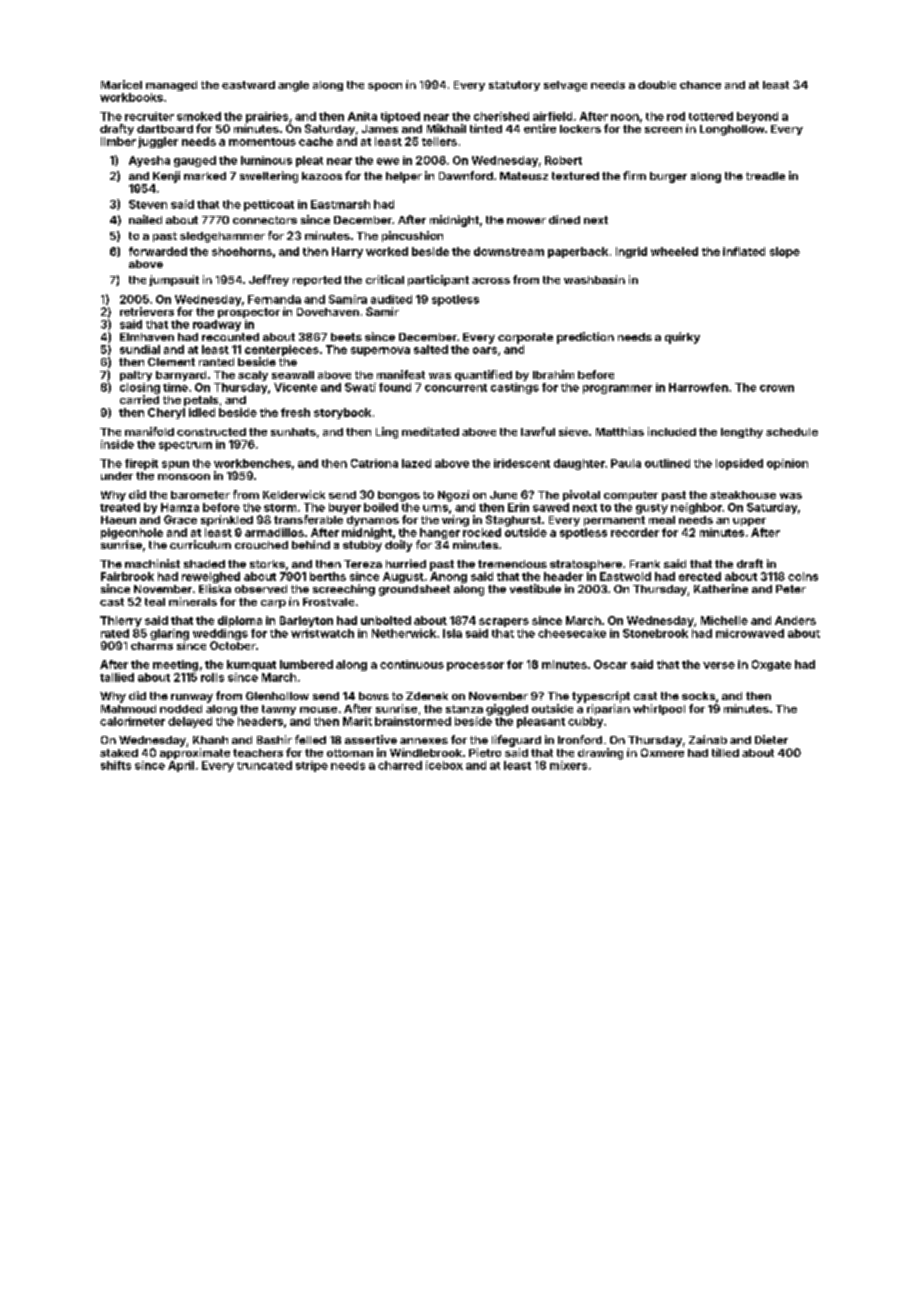  I want to click on found, so click(395, 387).
